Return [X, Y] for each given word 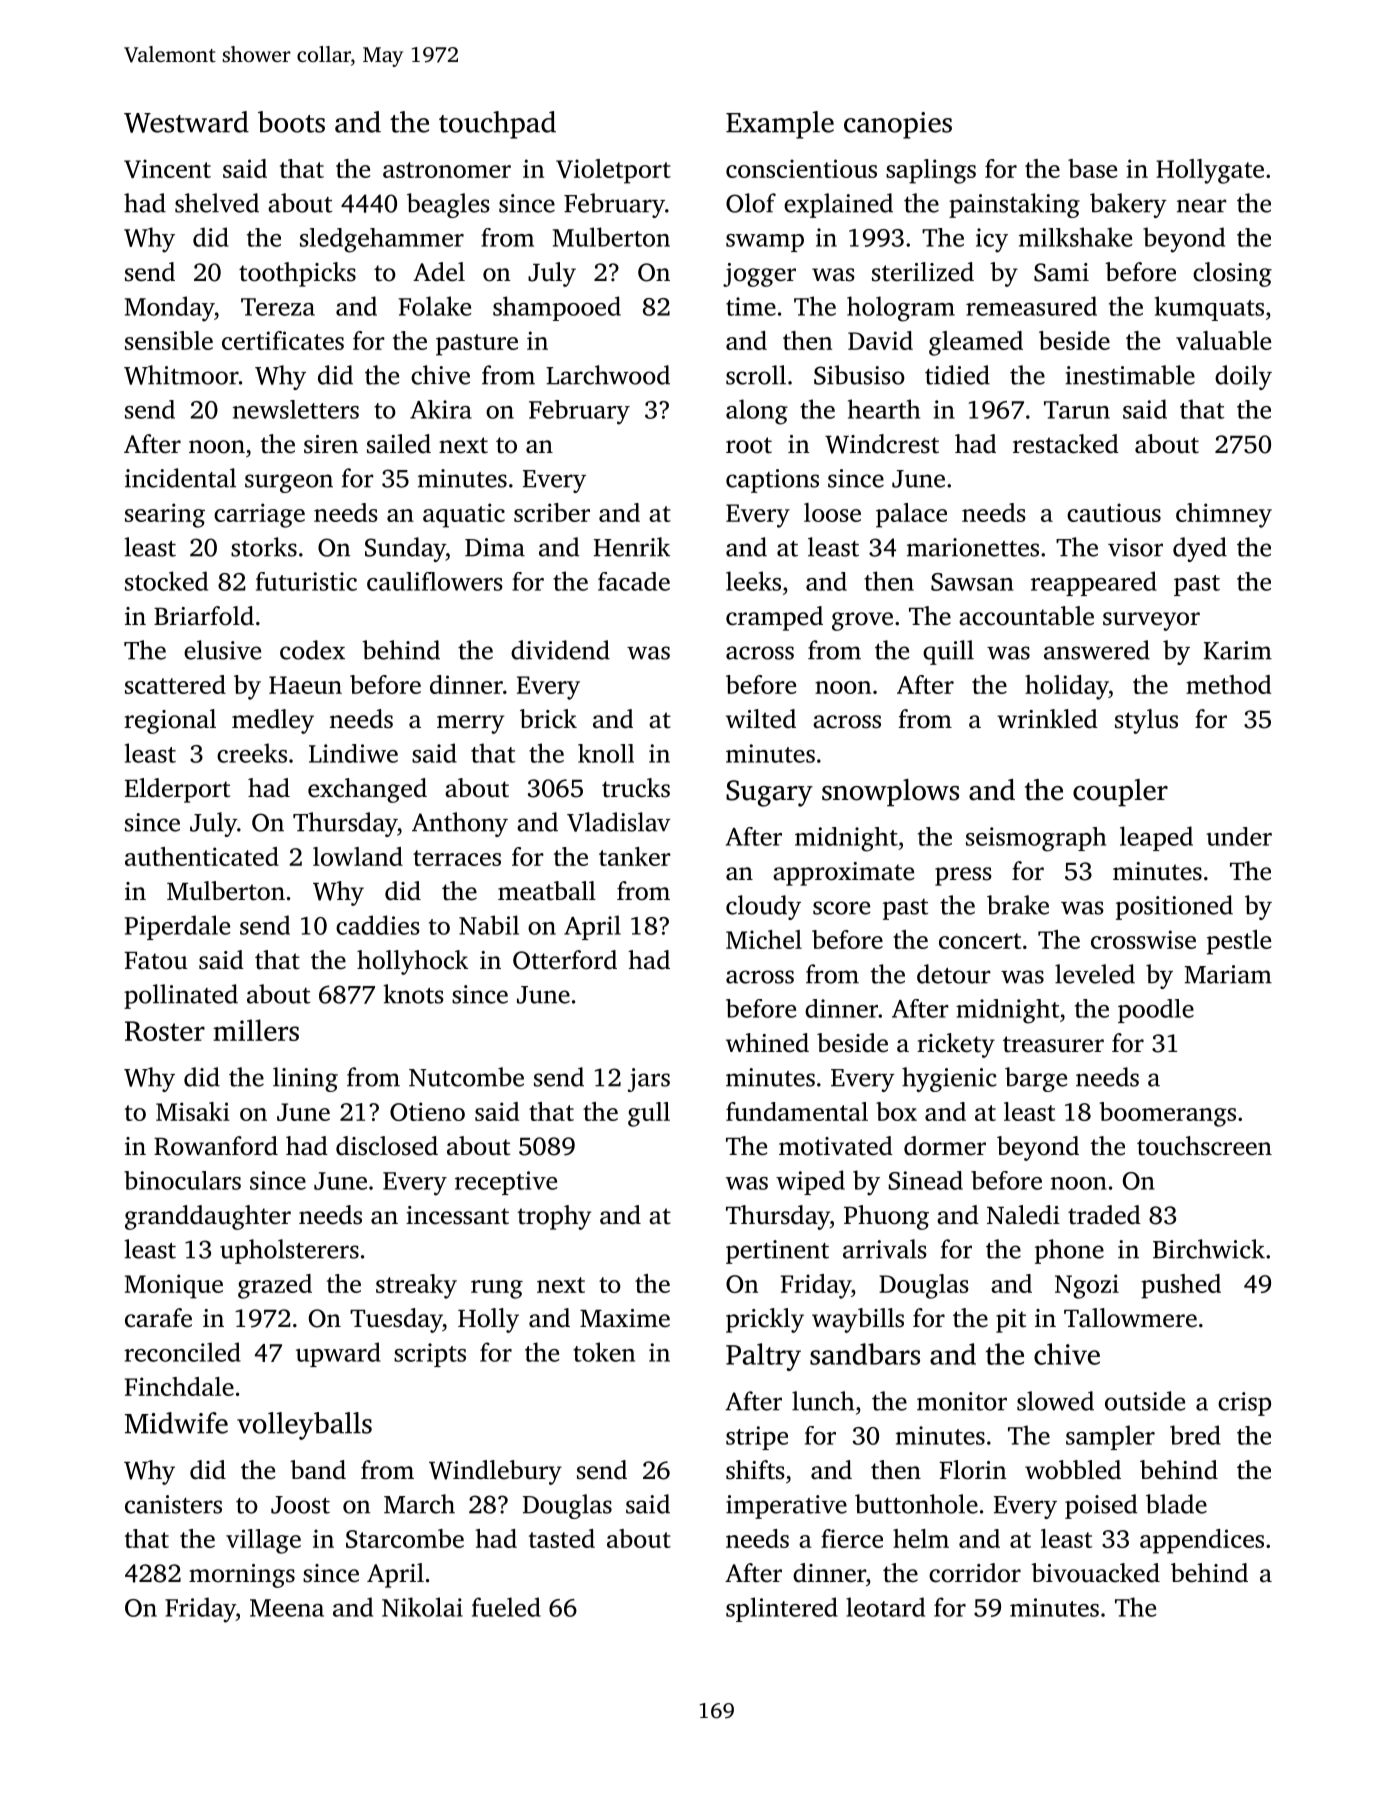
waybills [858, 1320]
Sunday [405, 549]
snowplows [890, 793]
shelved [217, 203]
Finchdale [179, 1386]
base [1092, 168]
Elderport [177, 790]
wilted [761, 719]
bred [1195, 1435]
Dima [495, 547]
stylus [1146, 721]
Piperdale [177, 927]
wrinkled [1047, 719]
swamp [765, 243]
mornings [242, 1576]
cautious [1114, 512]
